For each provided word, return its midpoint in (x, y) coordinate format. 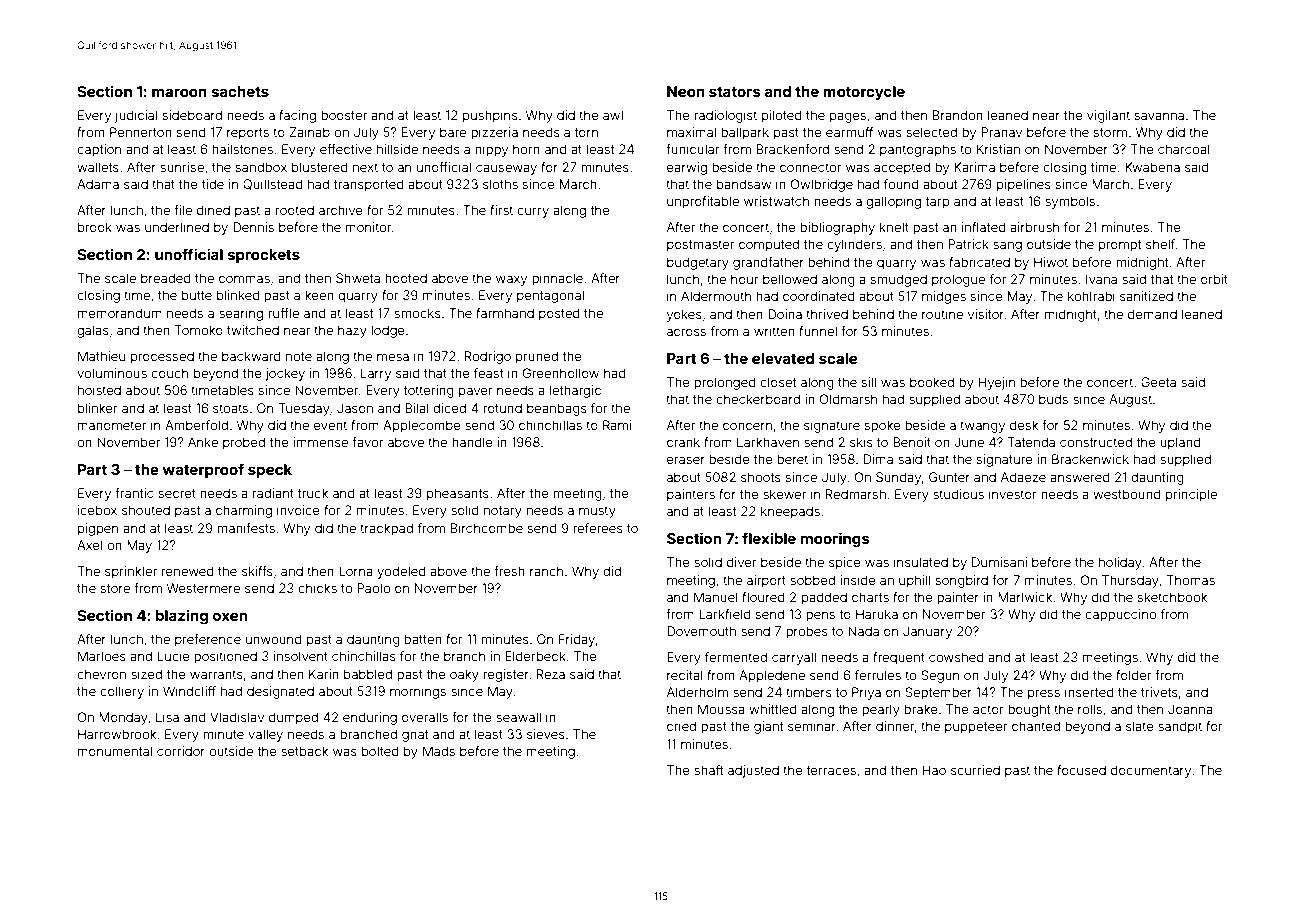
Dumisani (999, 562)
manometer (112, 425)
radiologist (725, 116)
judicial (136, 116)
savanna (1159, 116)
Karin (324, 674)
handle (472, 442)
